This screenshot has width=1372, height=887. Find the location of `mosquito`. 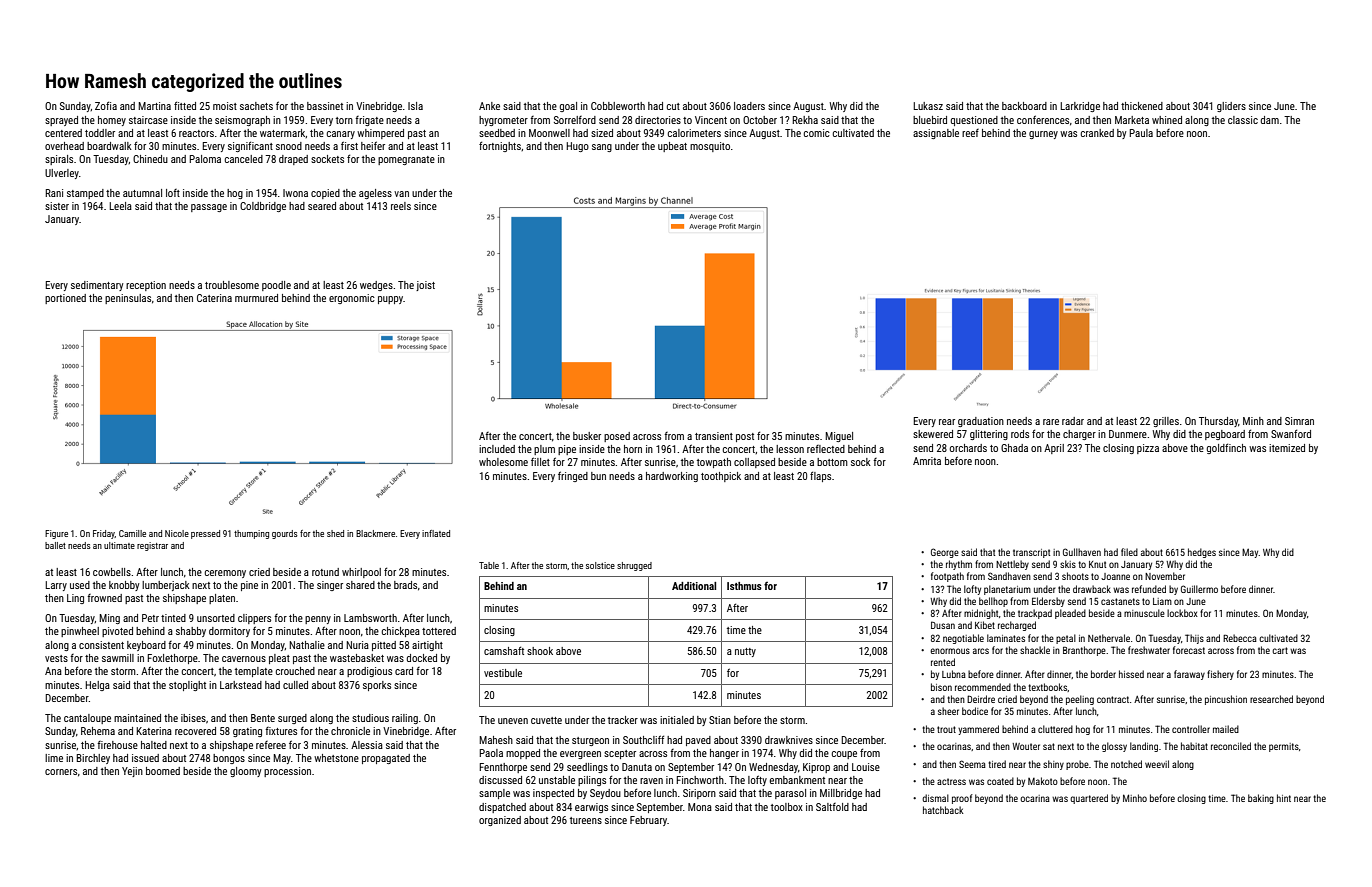

mosquito is located at coordinates (710, 147).
